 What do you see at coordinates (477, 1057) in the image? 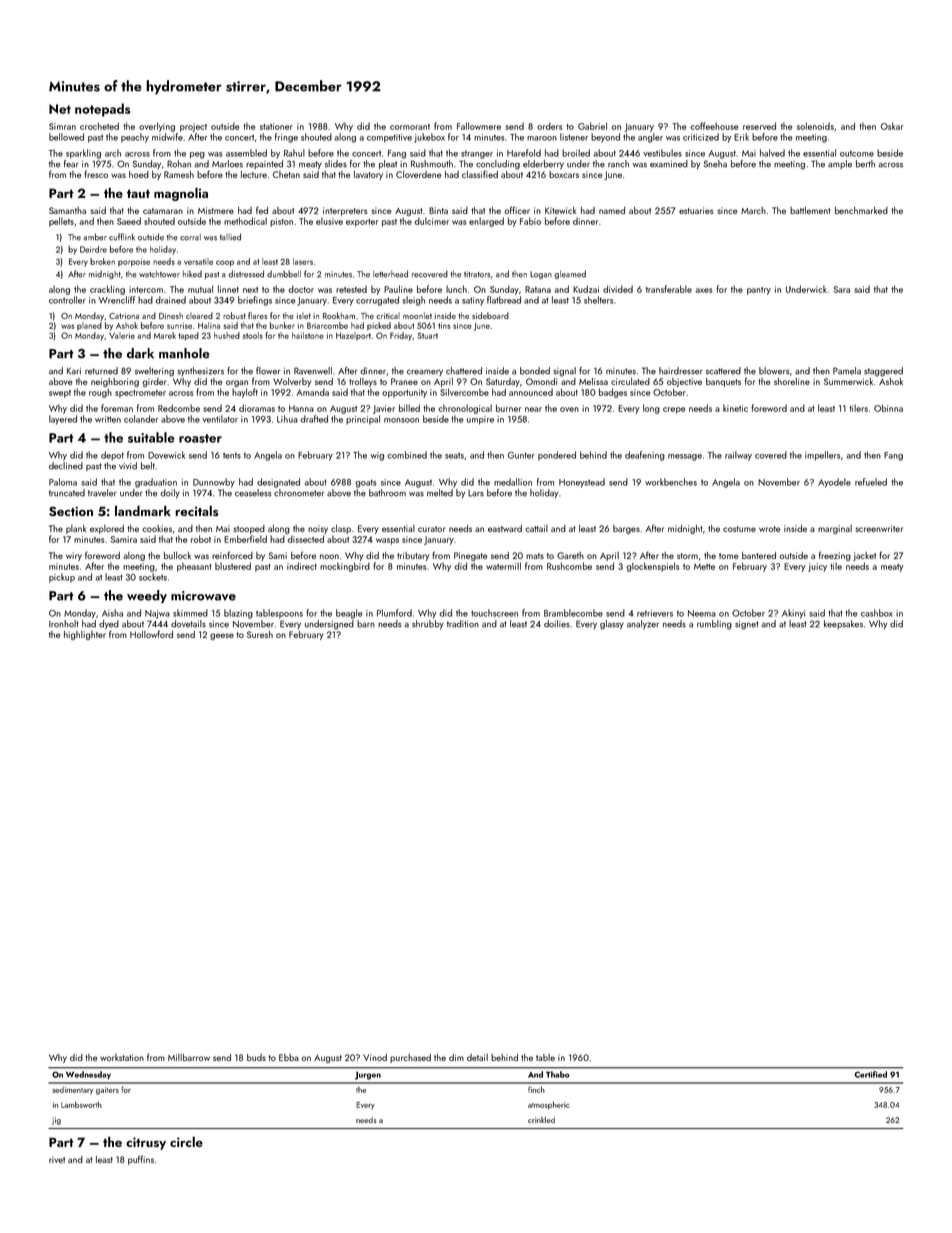
I see `detail` at bounding box center [477, 1057].
